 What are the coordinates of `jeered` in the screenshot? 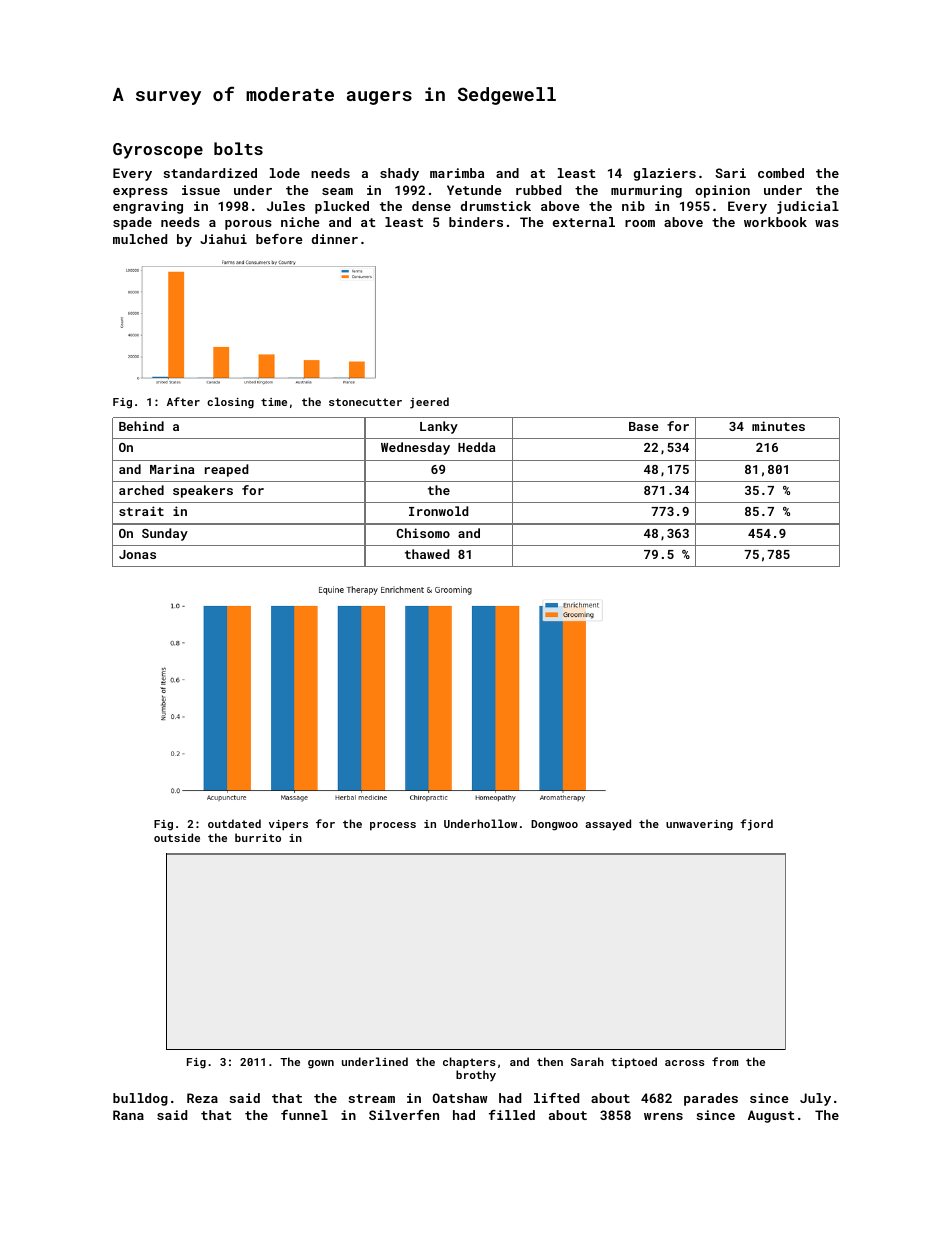 It's located at (429, 403).
